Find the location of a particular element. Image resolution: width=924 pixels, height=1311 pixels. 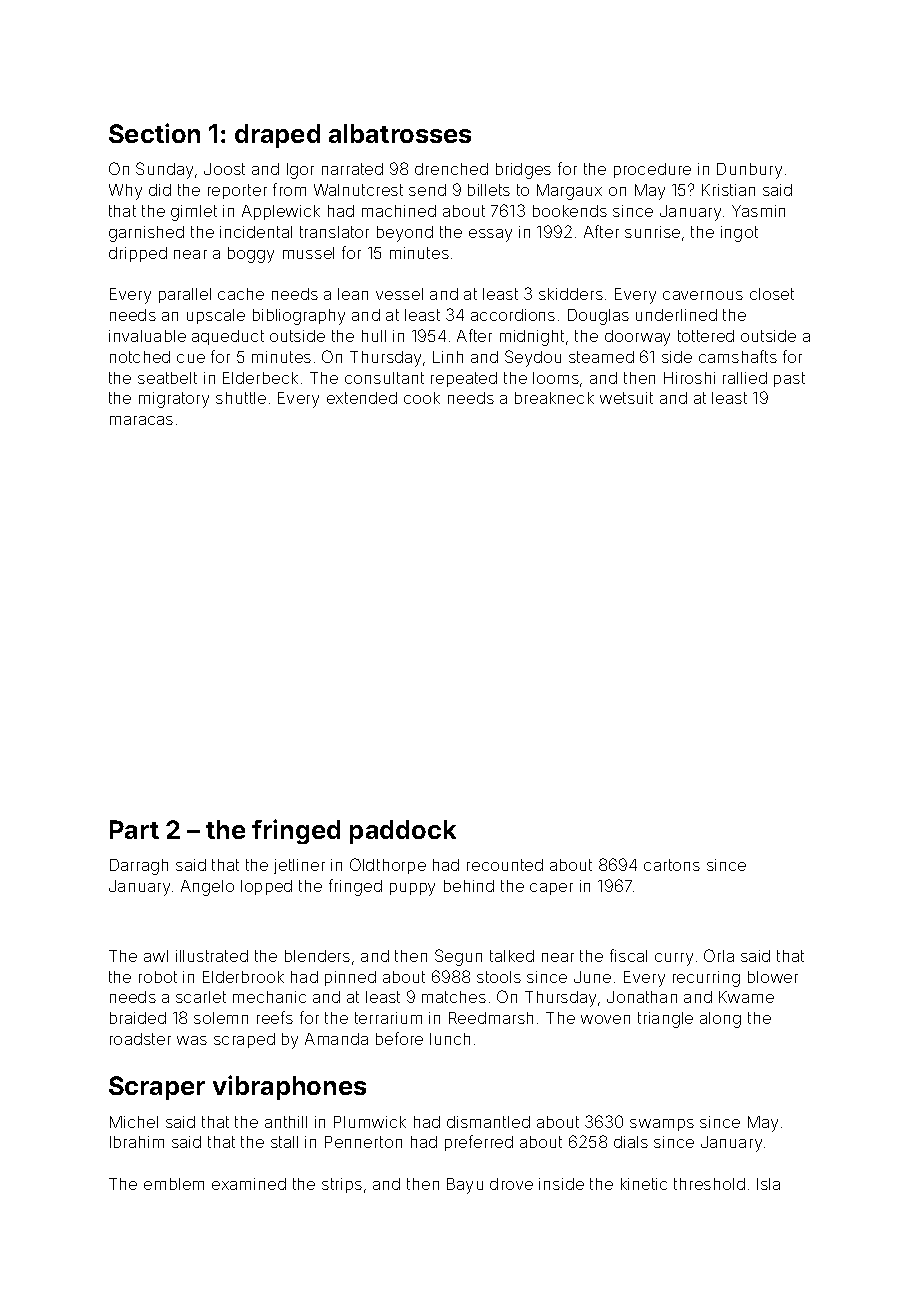

Dunbury is located at coordinates (749, 171).
